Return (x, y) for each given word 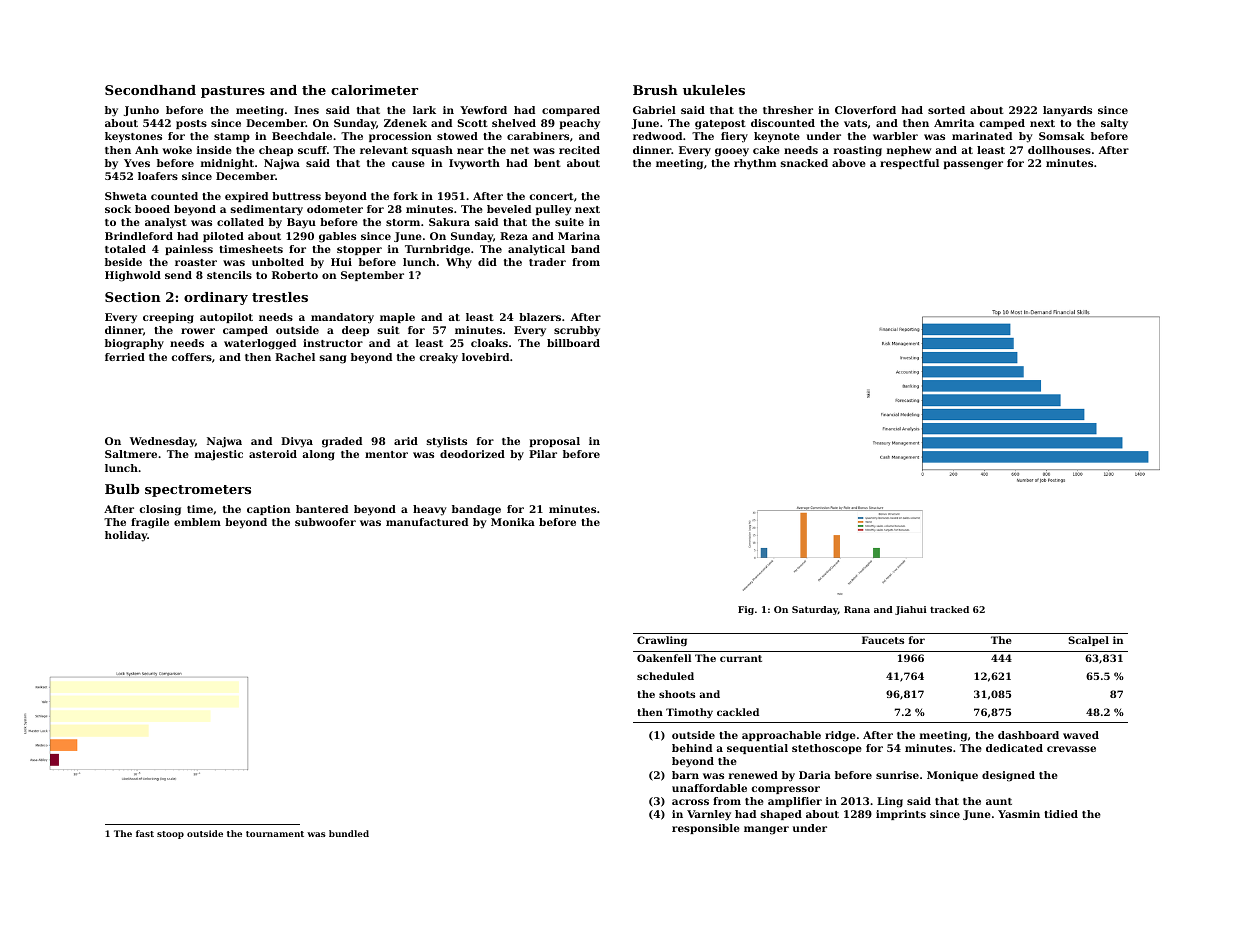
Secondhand (150, 90)
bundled (349, 833)
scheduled (665, 676)
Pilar (543, 454)
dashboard (1028, 735)
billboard (573, 343)
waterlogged (260, 344)
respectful (909, 164)
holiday (126, 536)
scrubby (577, 331)
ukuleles (714, 90)
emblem (197, 522)
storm (403, 222)
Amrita (954, 123)
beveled (509, 209)
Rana (857, 609)
